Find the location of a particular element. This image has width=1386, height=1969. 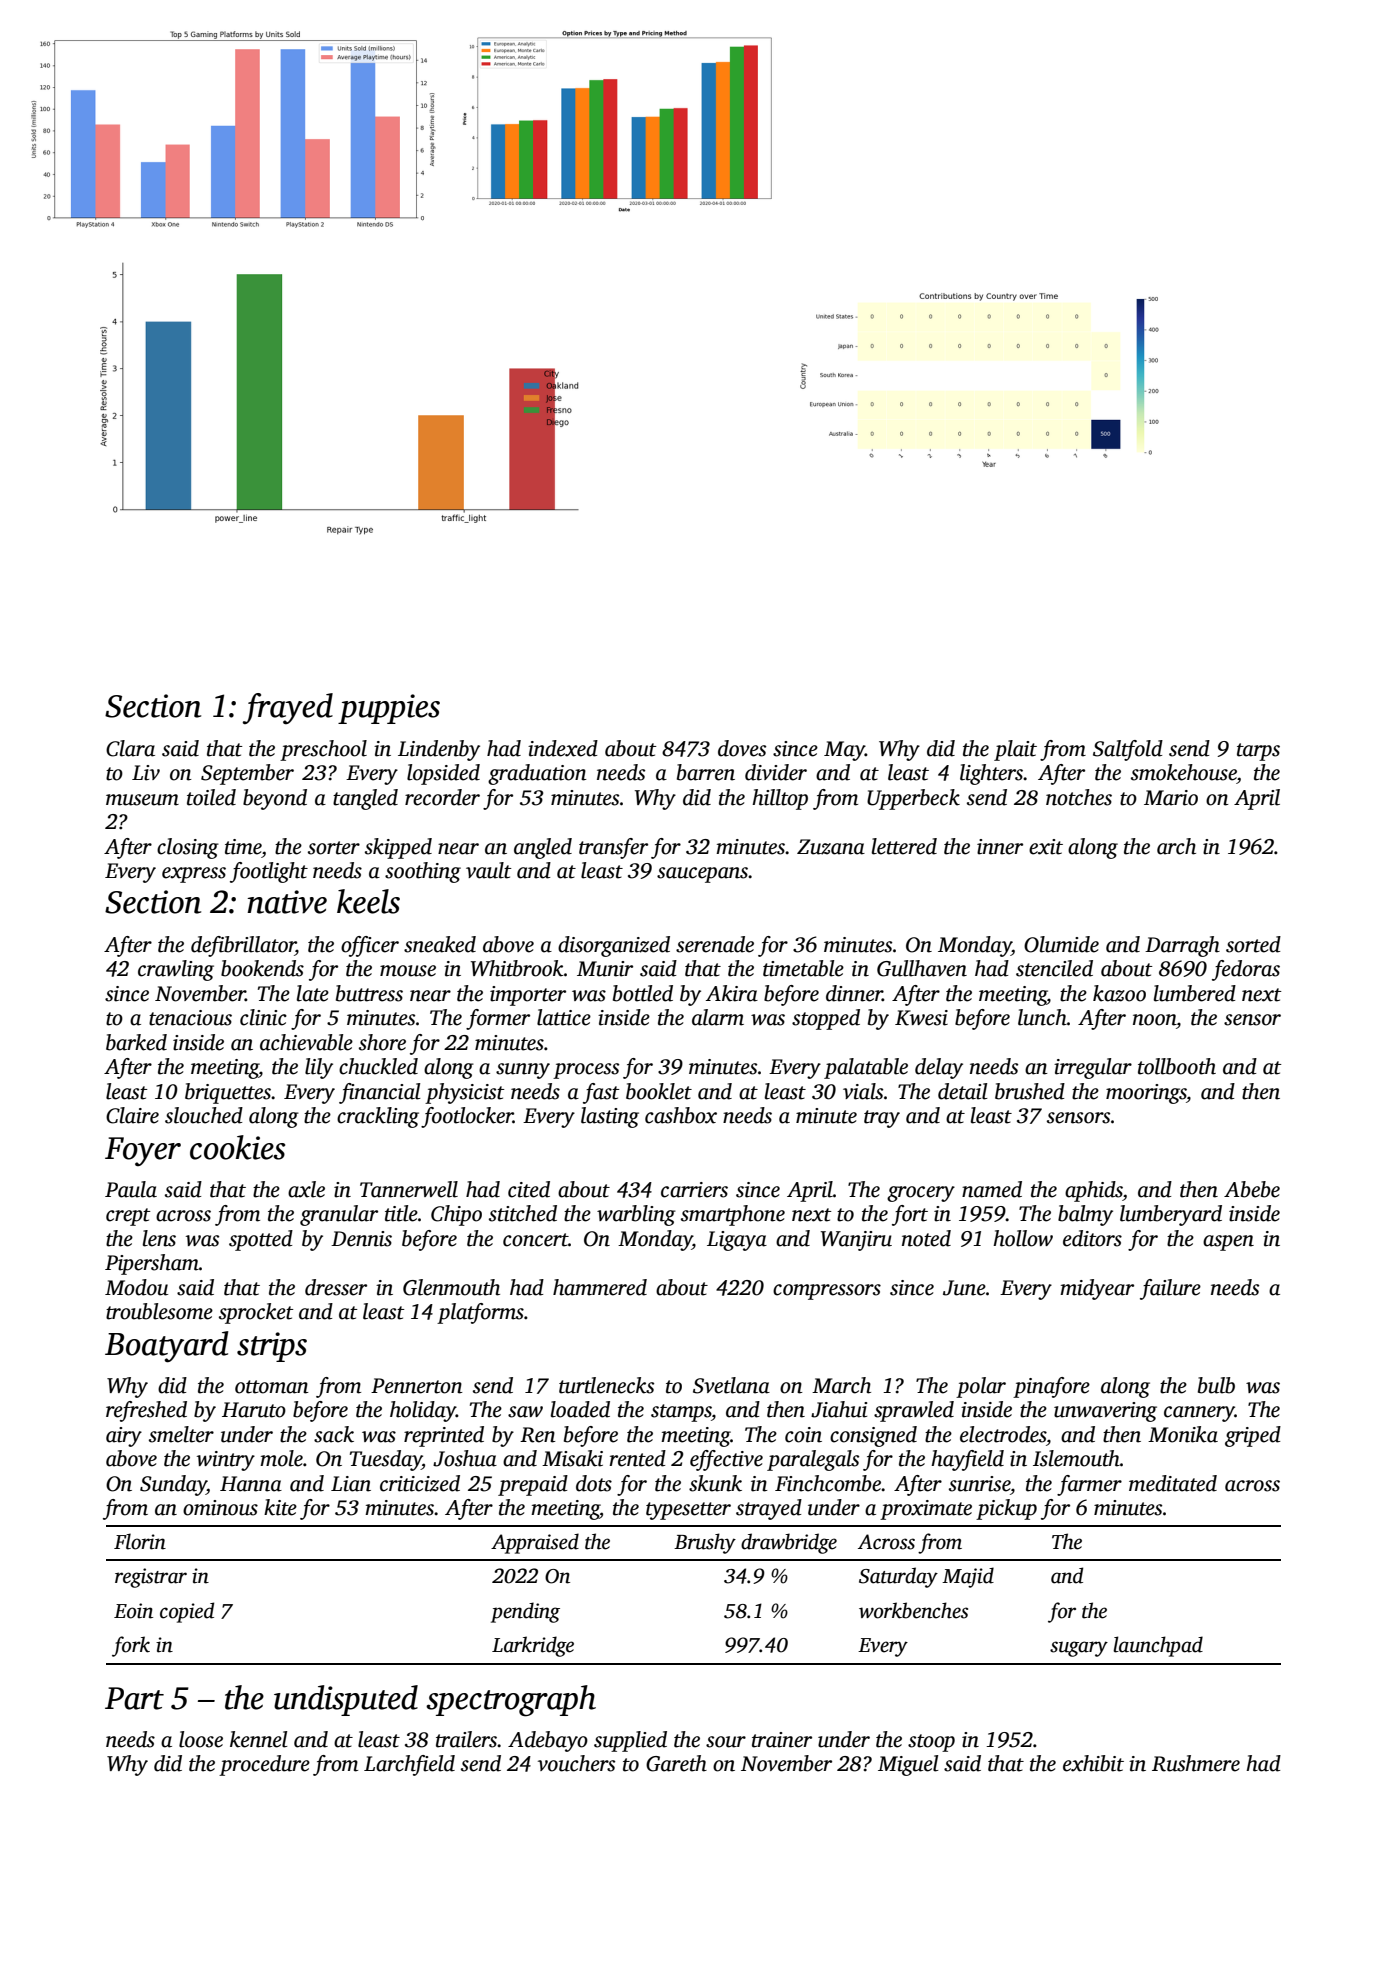

exhibit is located at coordinates (1093, 1763).
